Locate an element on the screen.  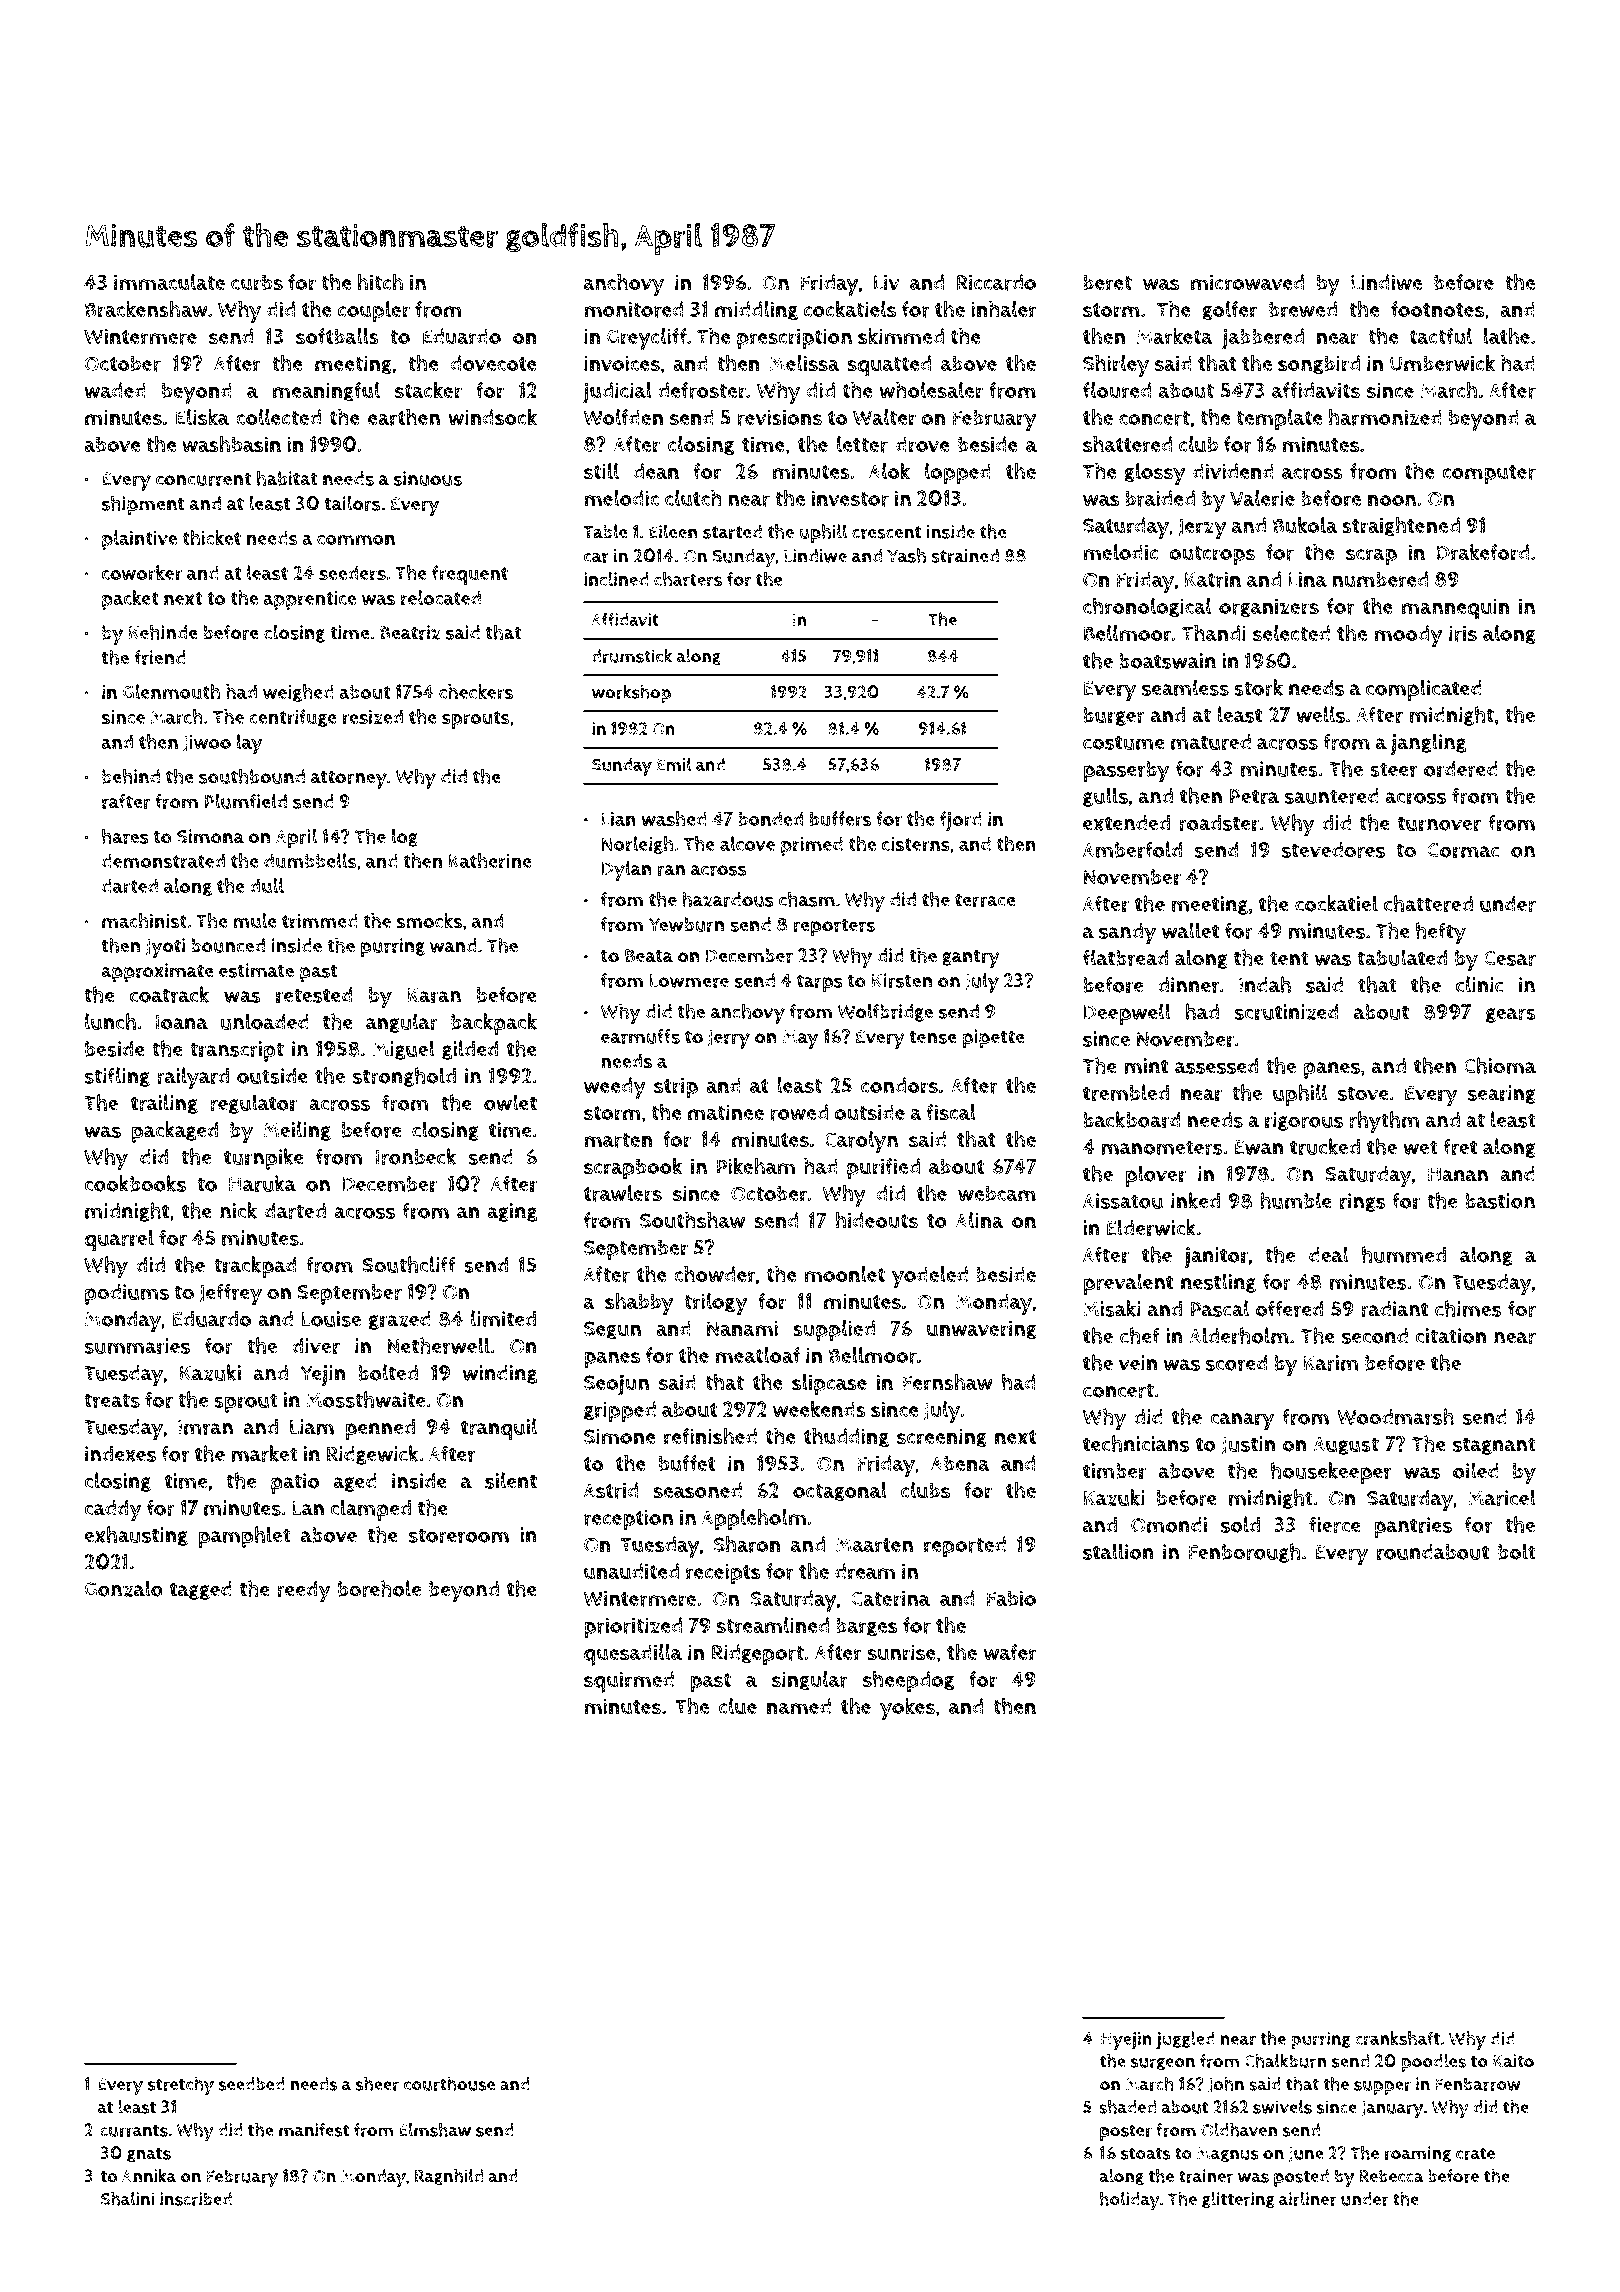
Beata is located at coordinates (649, 956).
